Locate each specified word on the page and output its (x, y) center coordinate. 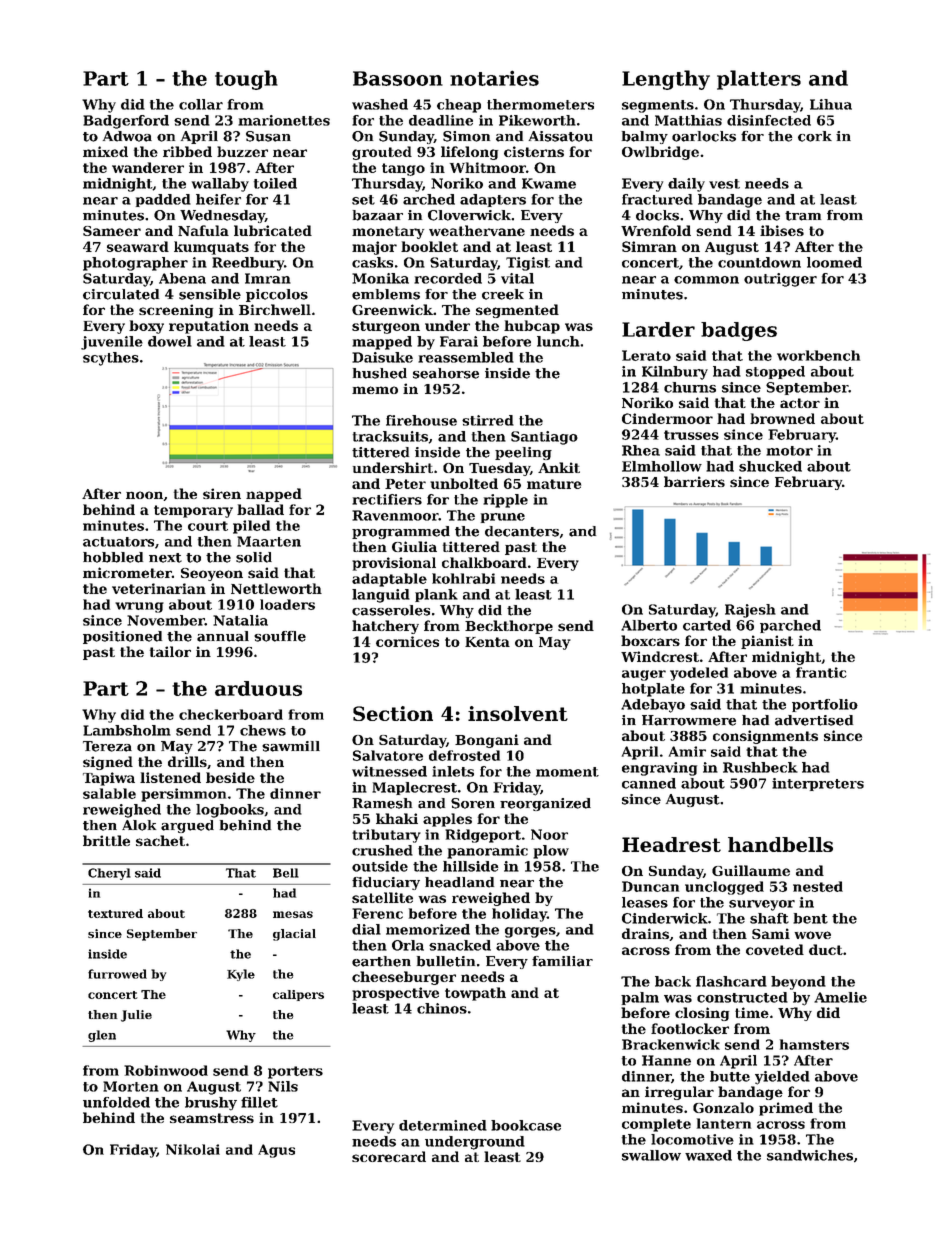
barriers (694, 481)
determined (443, 1125)
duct (826, 949)
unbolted (464, 483)
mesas (293, 914)
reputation (209, 327)
